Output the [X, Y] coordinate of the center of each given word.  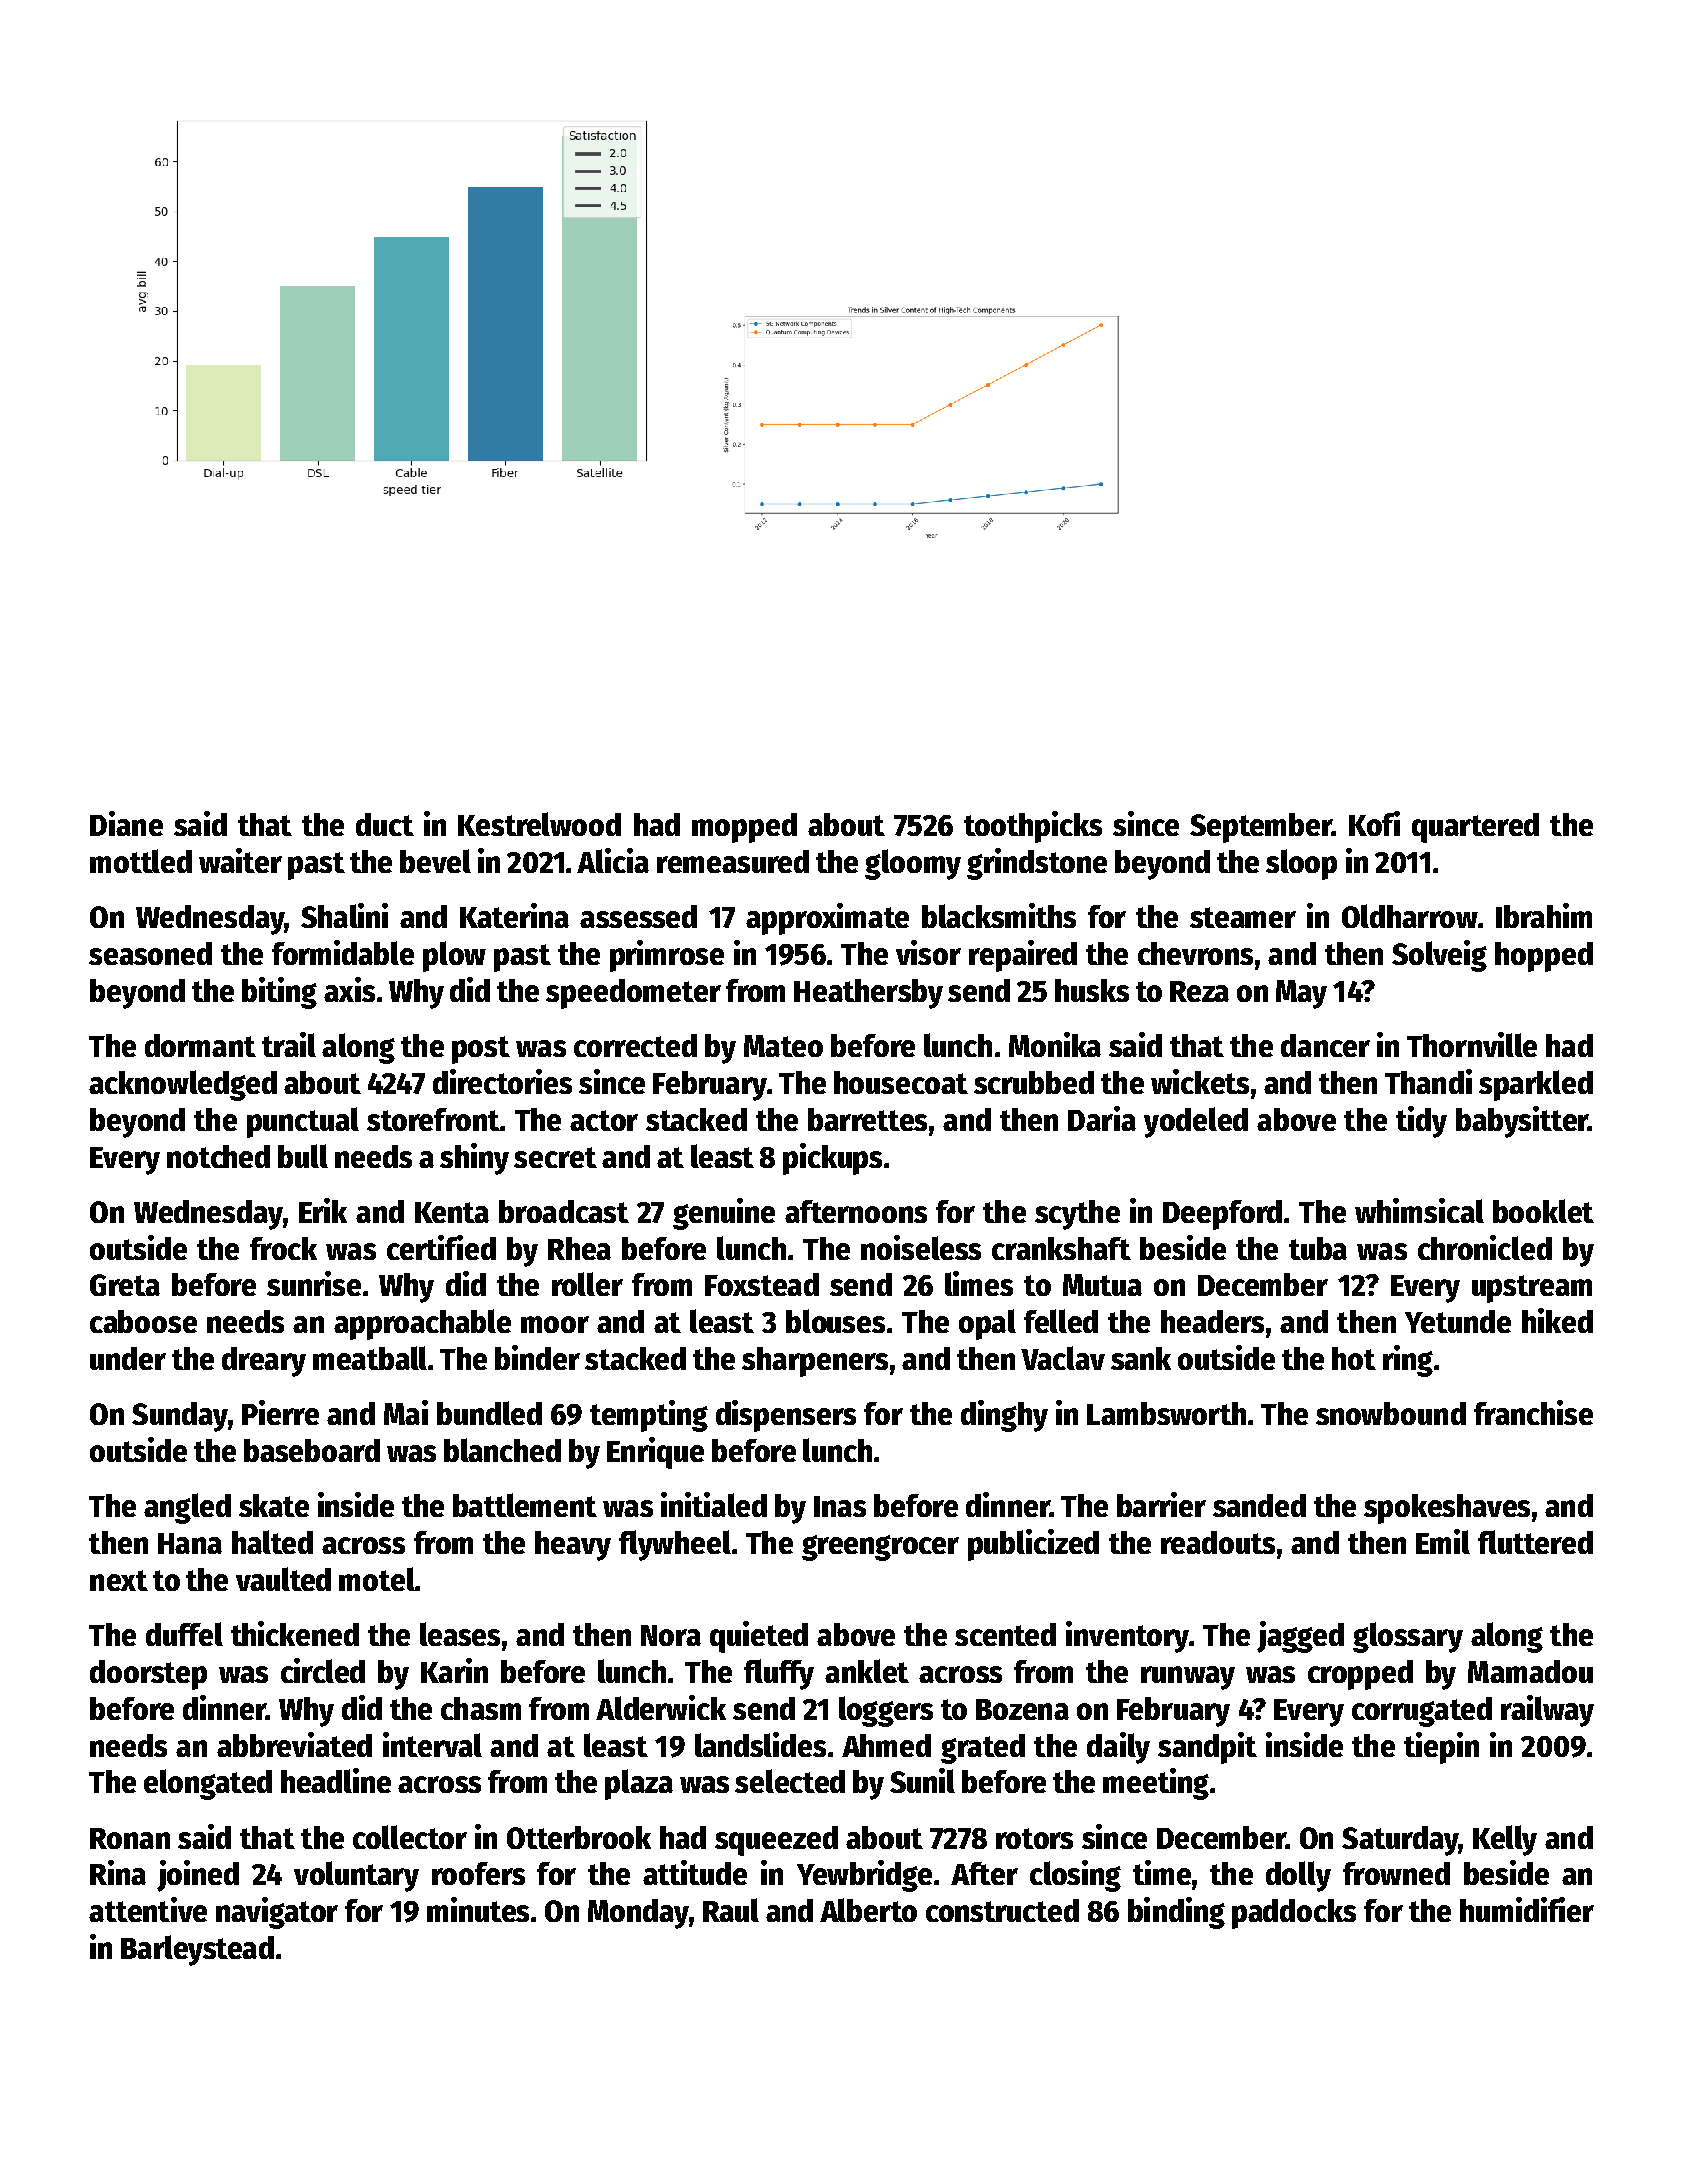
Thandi [1428, 1081]
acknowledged [183, 1085]
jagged [1300, 1637]
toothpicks [1033, 827]
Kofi [1374, 823]
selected [790, 1781]
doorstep [148, 1675]
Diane [126, 823]
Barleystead [197, 1950]
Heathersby [868, 994]
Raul [731, 1910]
